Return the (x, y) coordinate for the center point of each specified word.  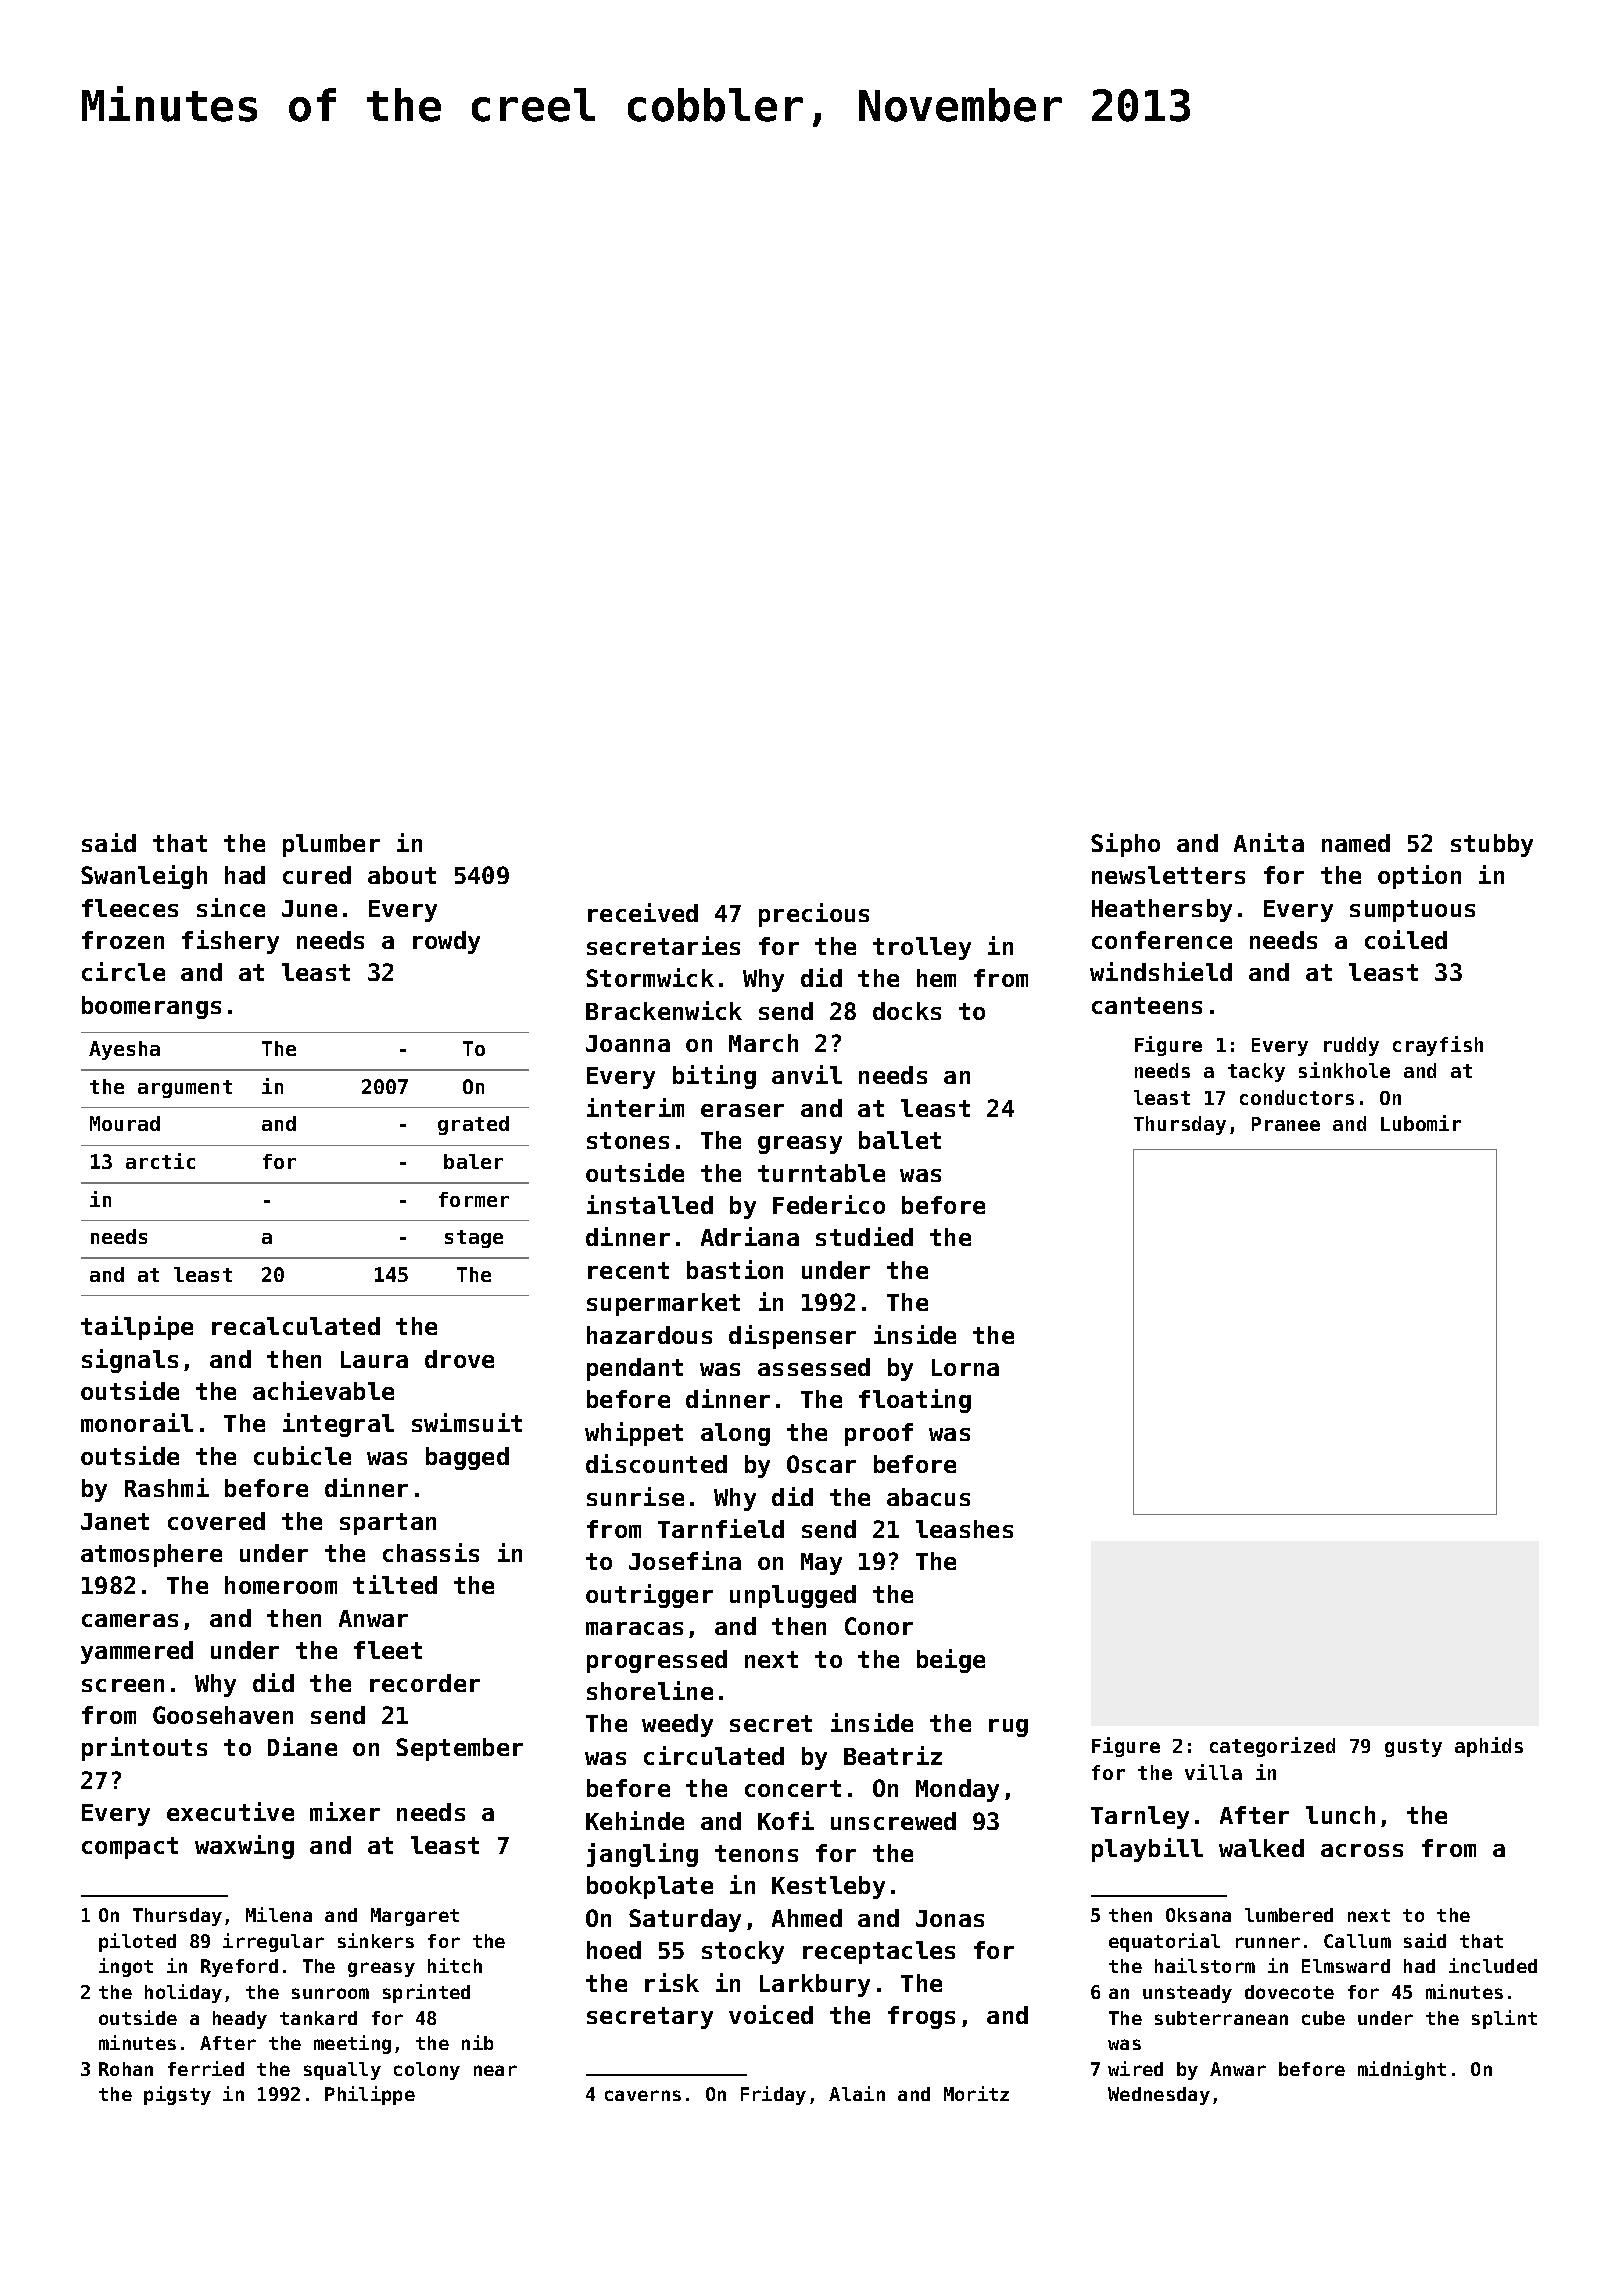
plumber (331, 845)
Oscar (821, 1464)
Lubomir (1421, 1123)
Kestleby (828, 1887)
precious (814, 915)
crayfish (1438, 1046)
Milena (279, 1914)
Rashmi (167, 1487)
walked (1261, 1848)
